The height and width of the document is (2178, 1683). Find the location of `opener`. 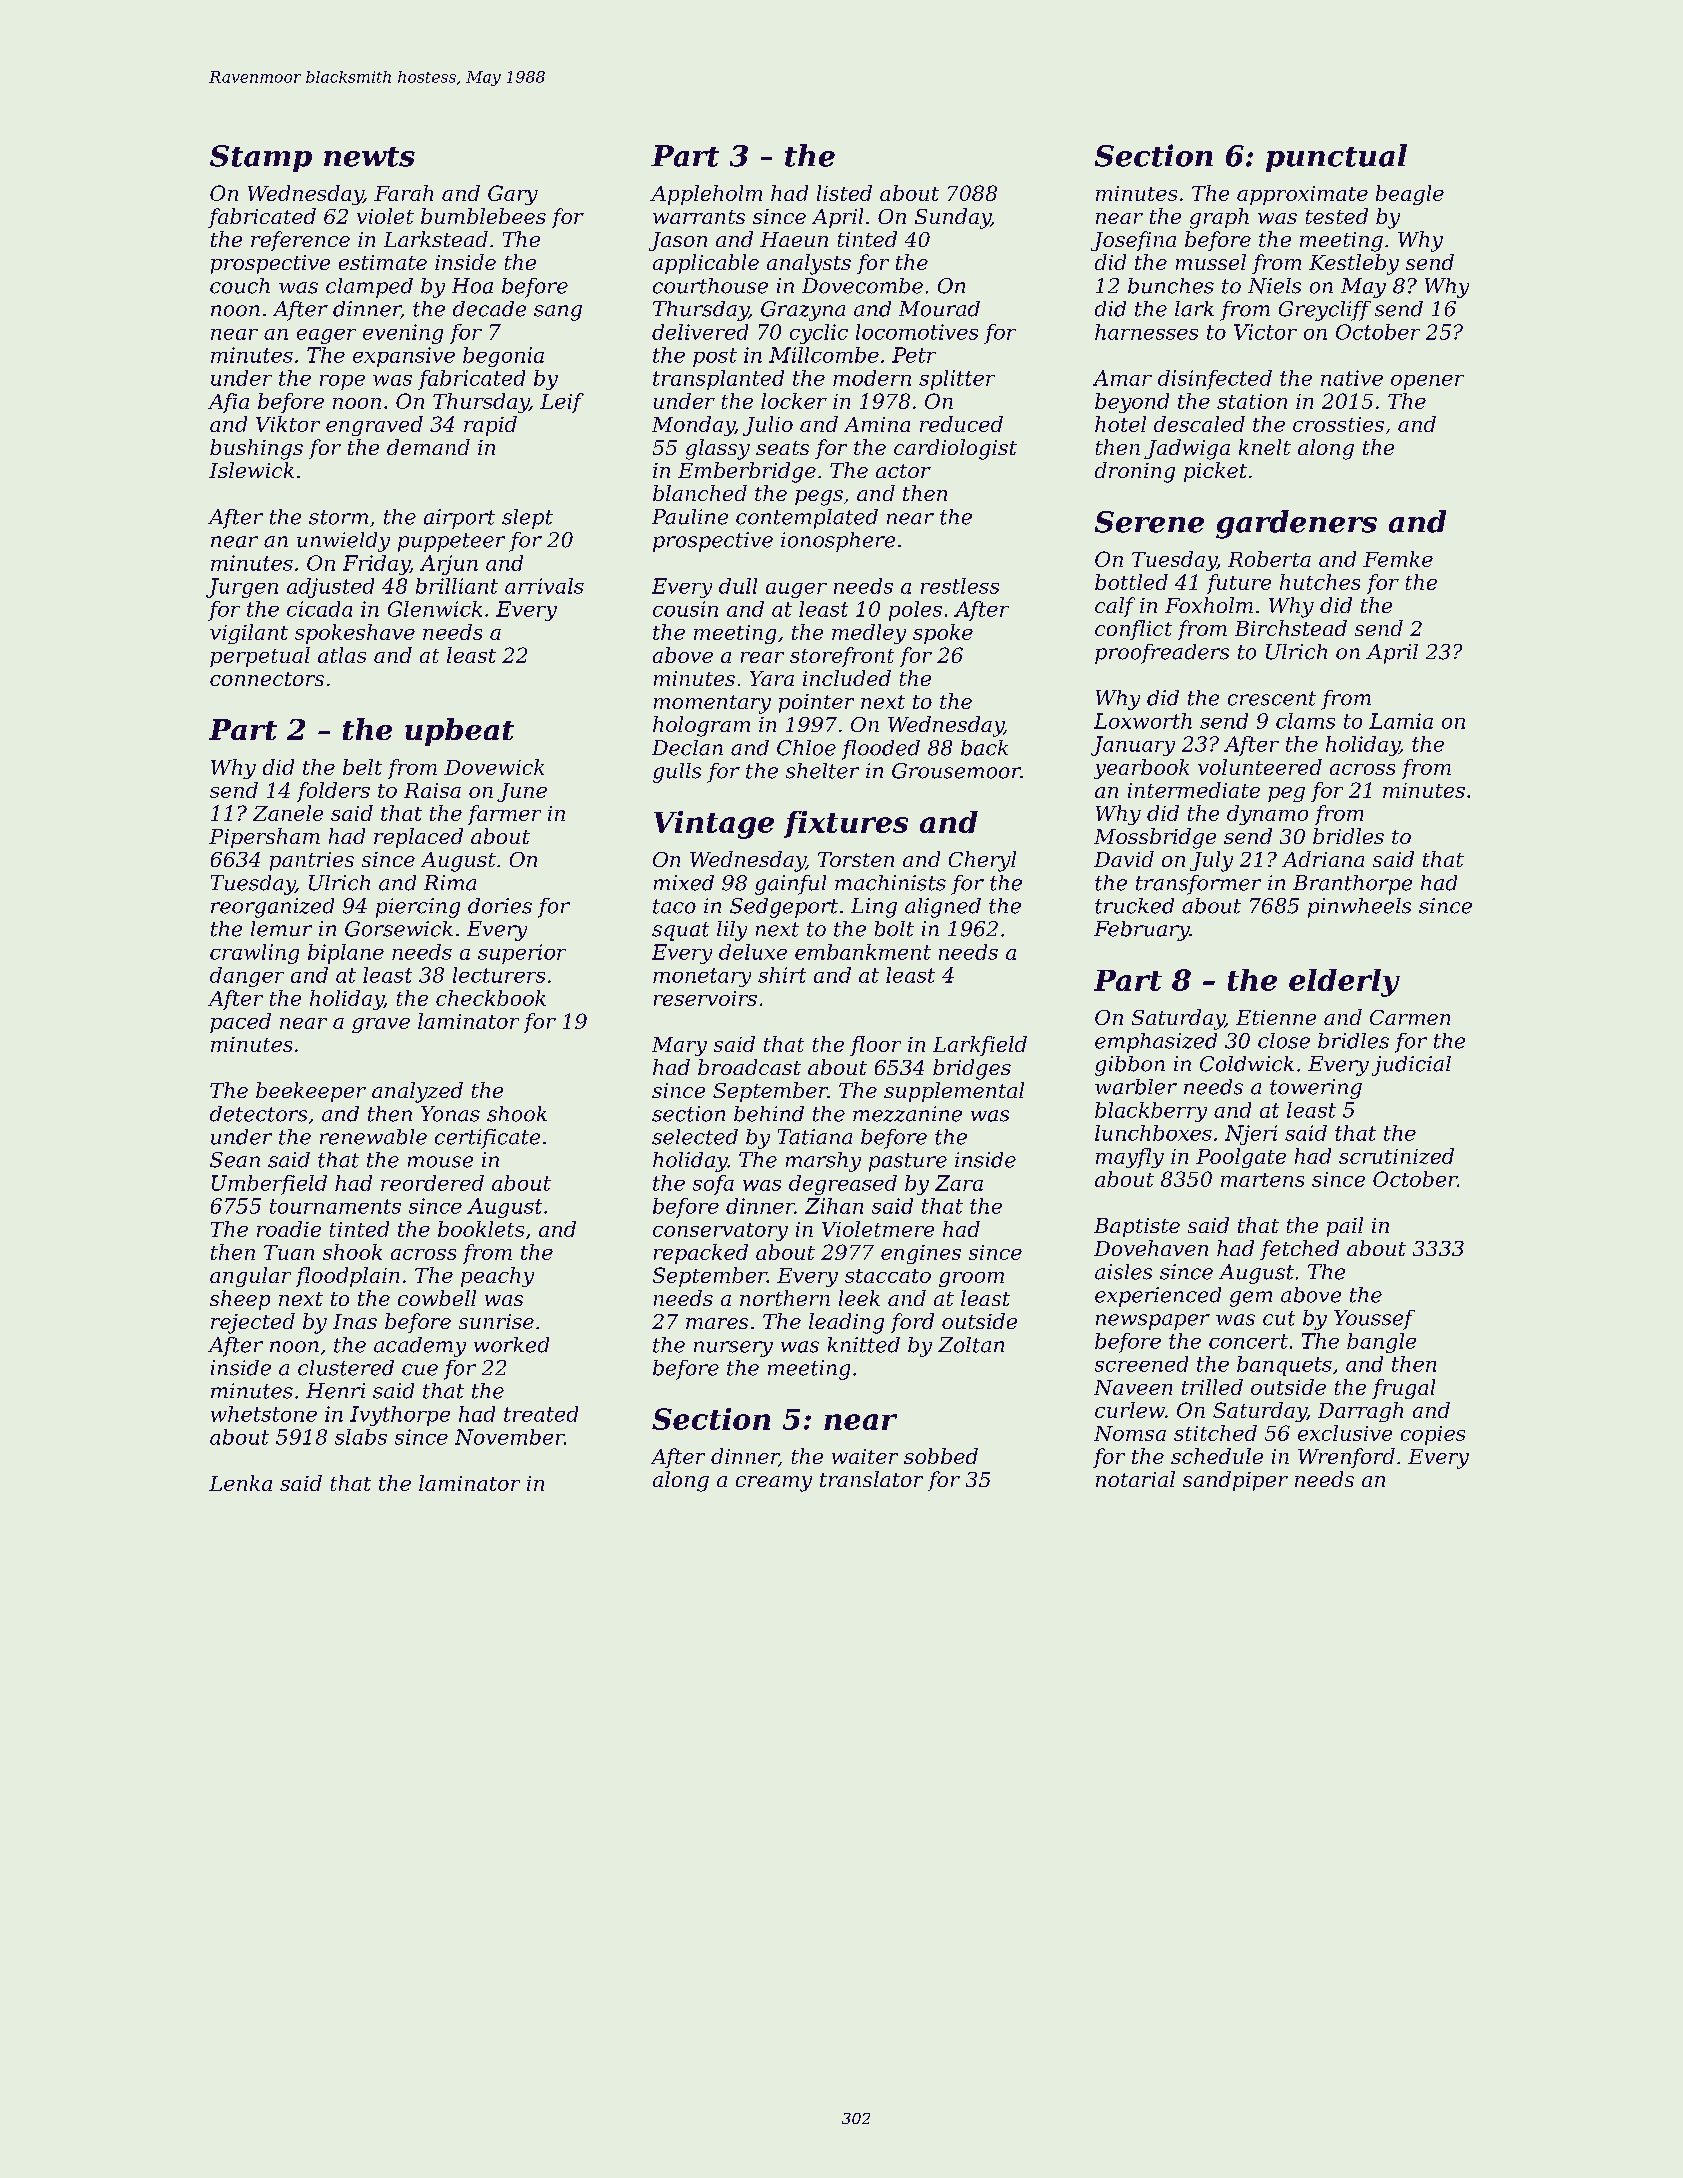

opener is located at coordinates (1427, 382).
